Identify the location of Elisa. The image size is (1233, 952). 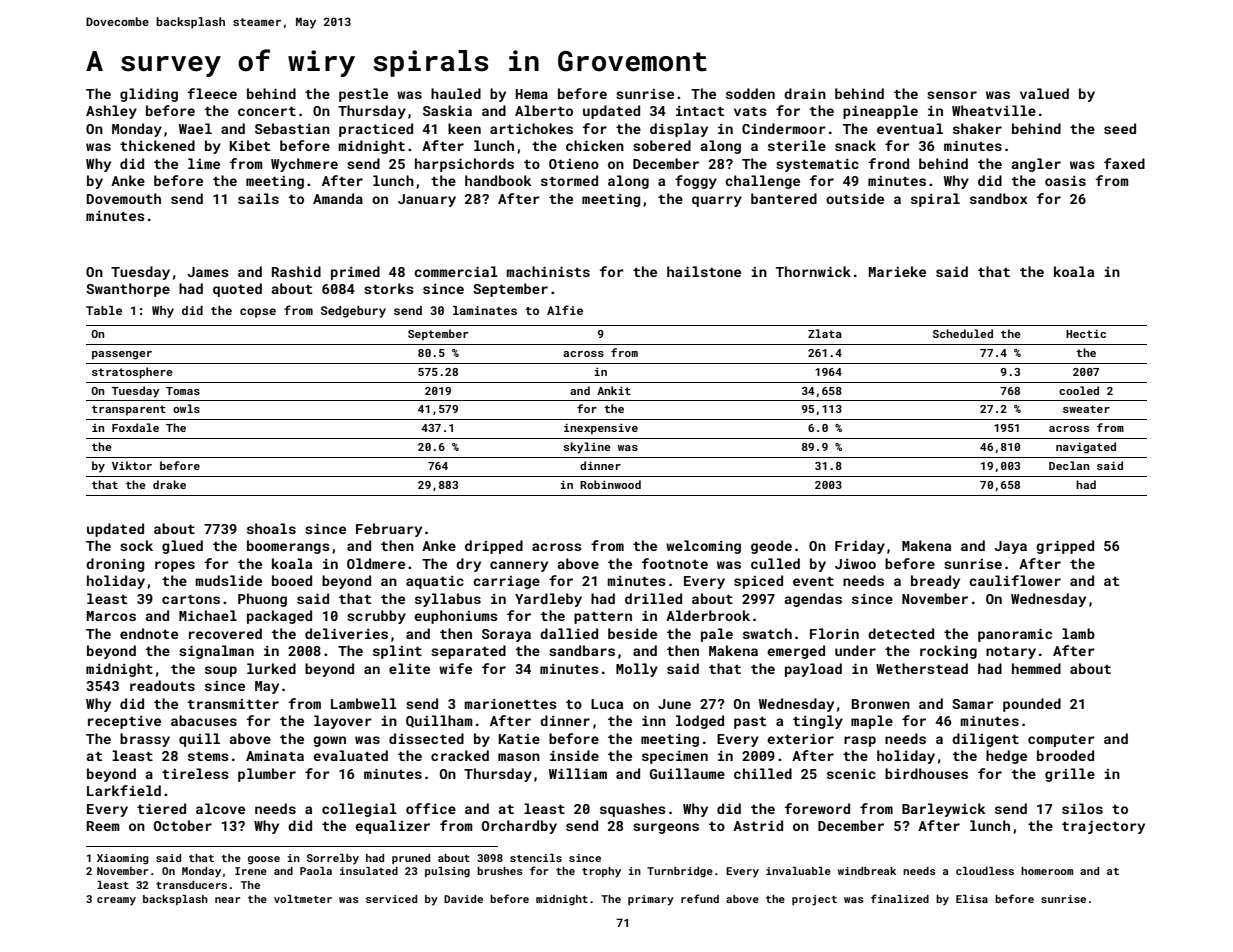
(972, 899).
